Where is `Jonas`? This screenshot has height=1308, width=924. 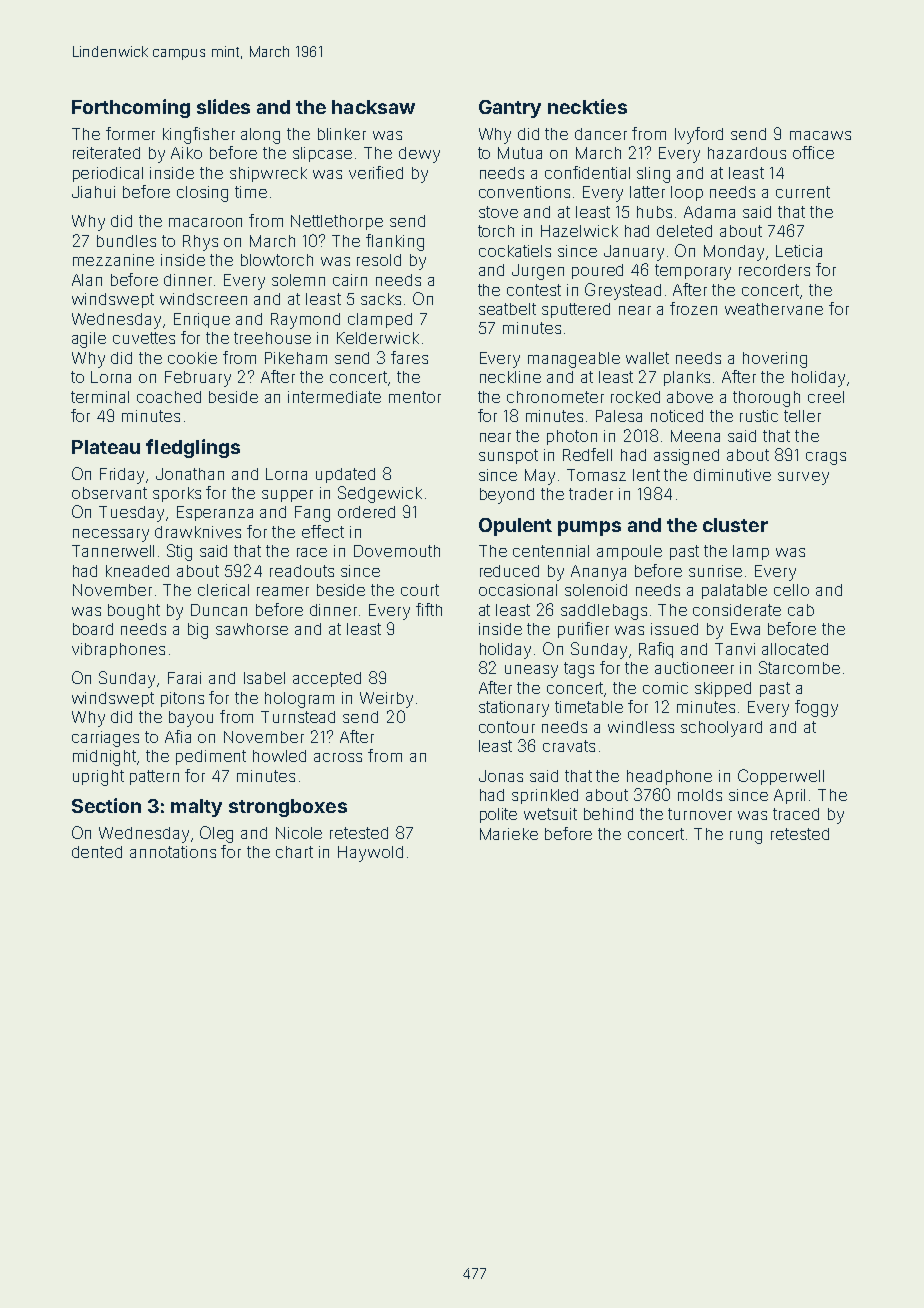
Jonas is located at coordinates (501, 776).
